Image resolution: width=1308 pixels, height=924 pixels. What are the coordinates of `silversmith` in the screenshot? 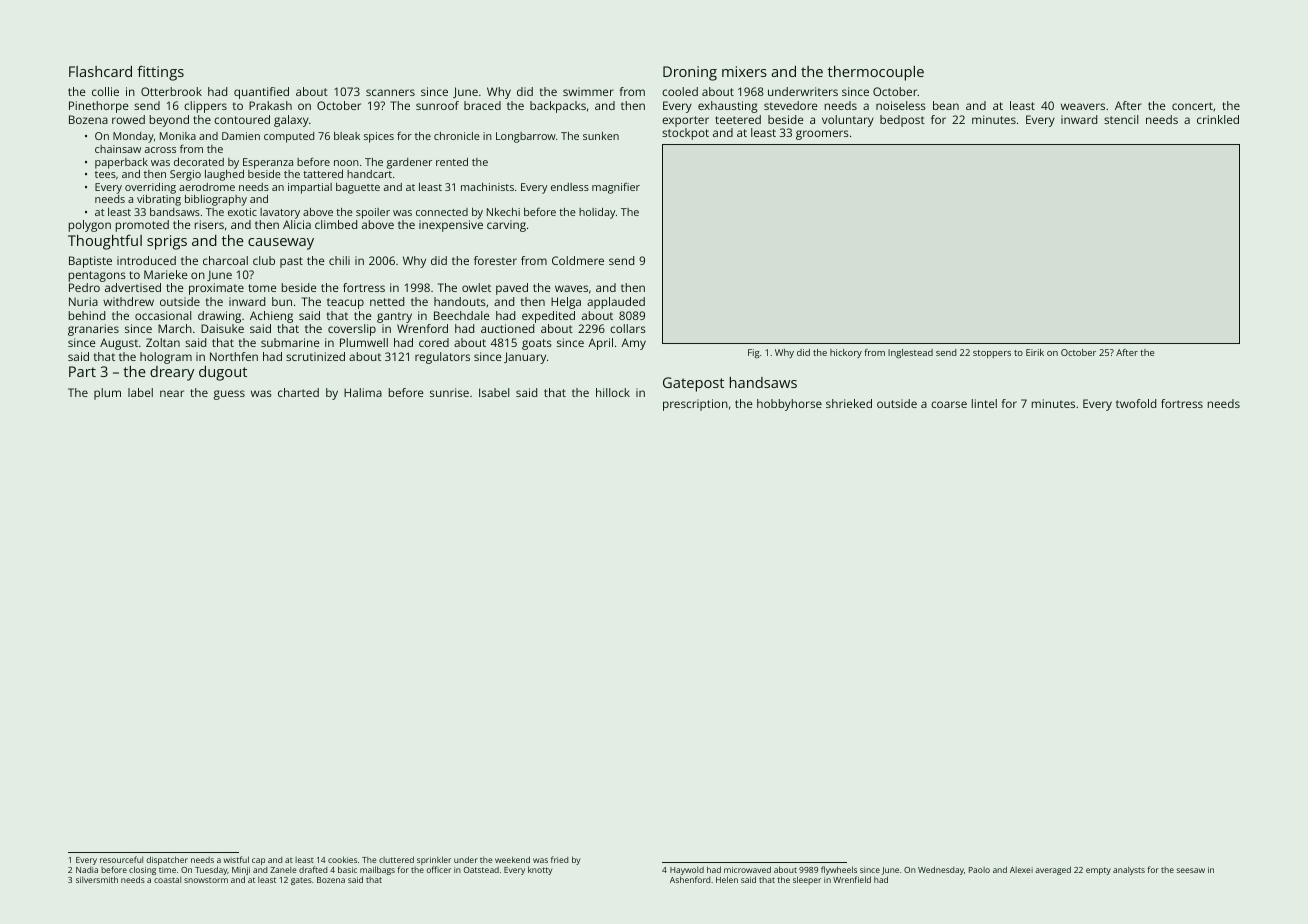 It's located at (97, 879).
